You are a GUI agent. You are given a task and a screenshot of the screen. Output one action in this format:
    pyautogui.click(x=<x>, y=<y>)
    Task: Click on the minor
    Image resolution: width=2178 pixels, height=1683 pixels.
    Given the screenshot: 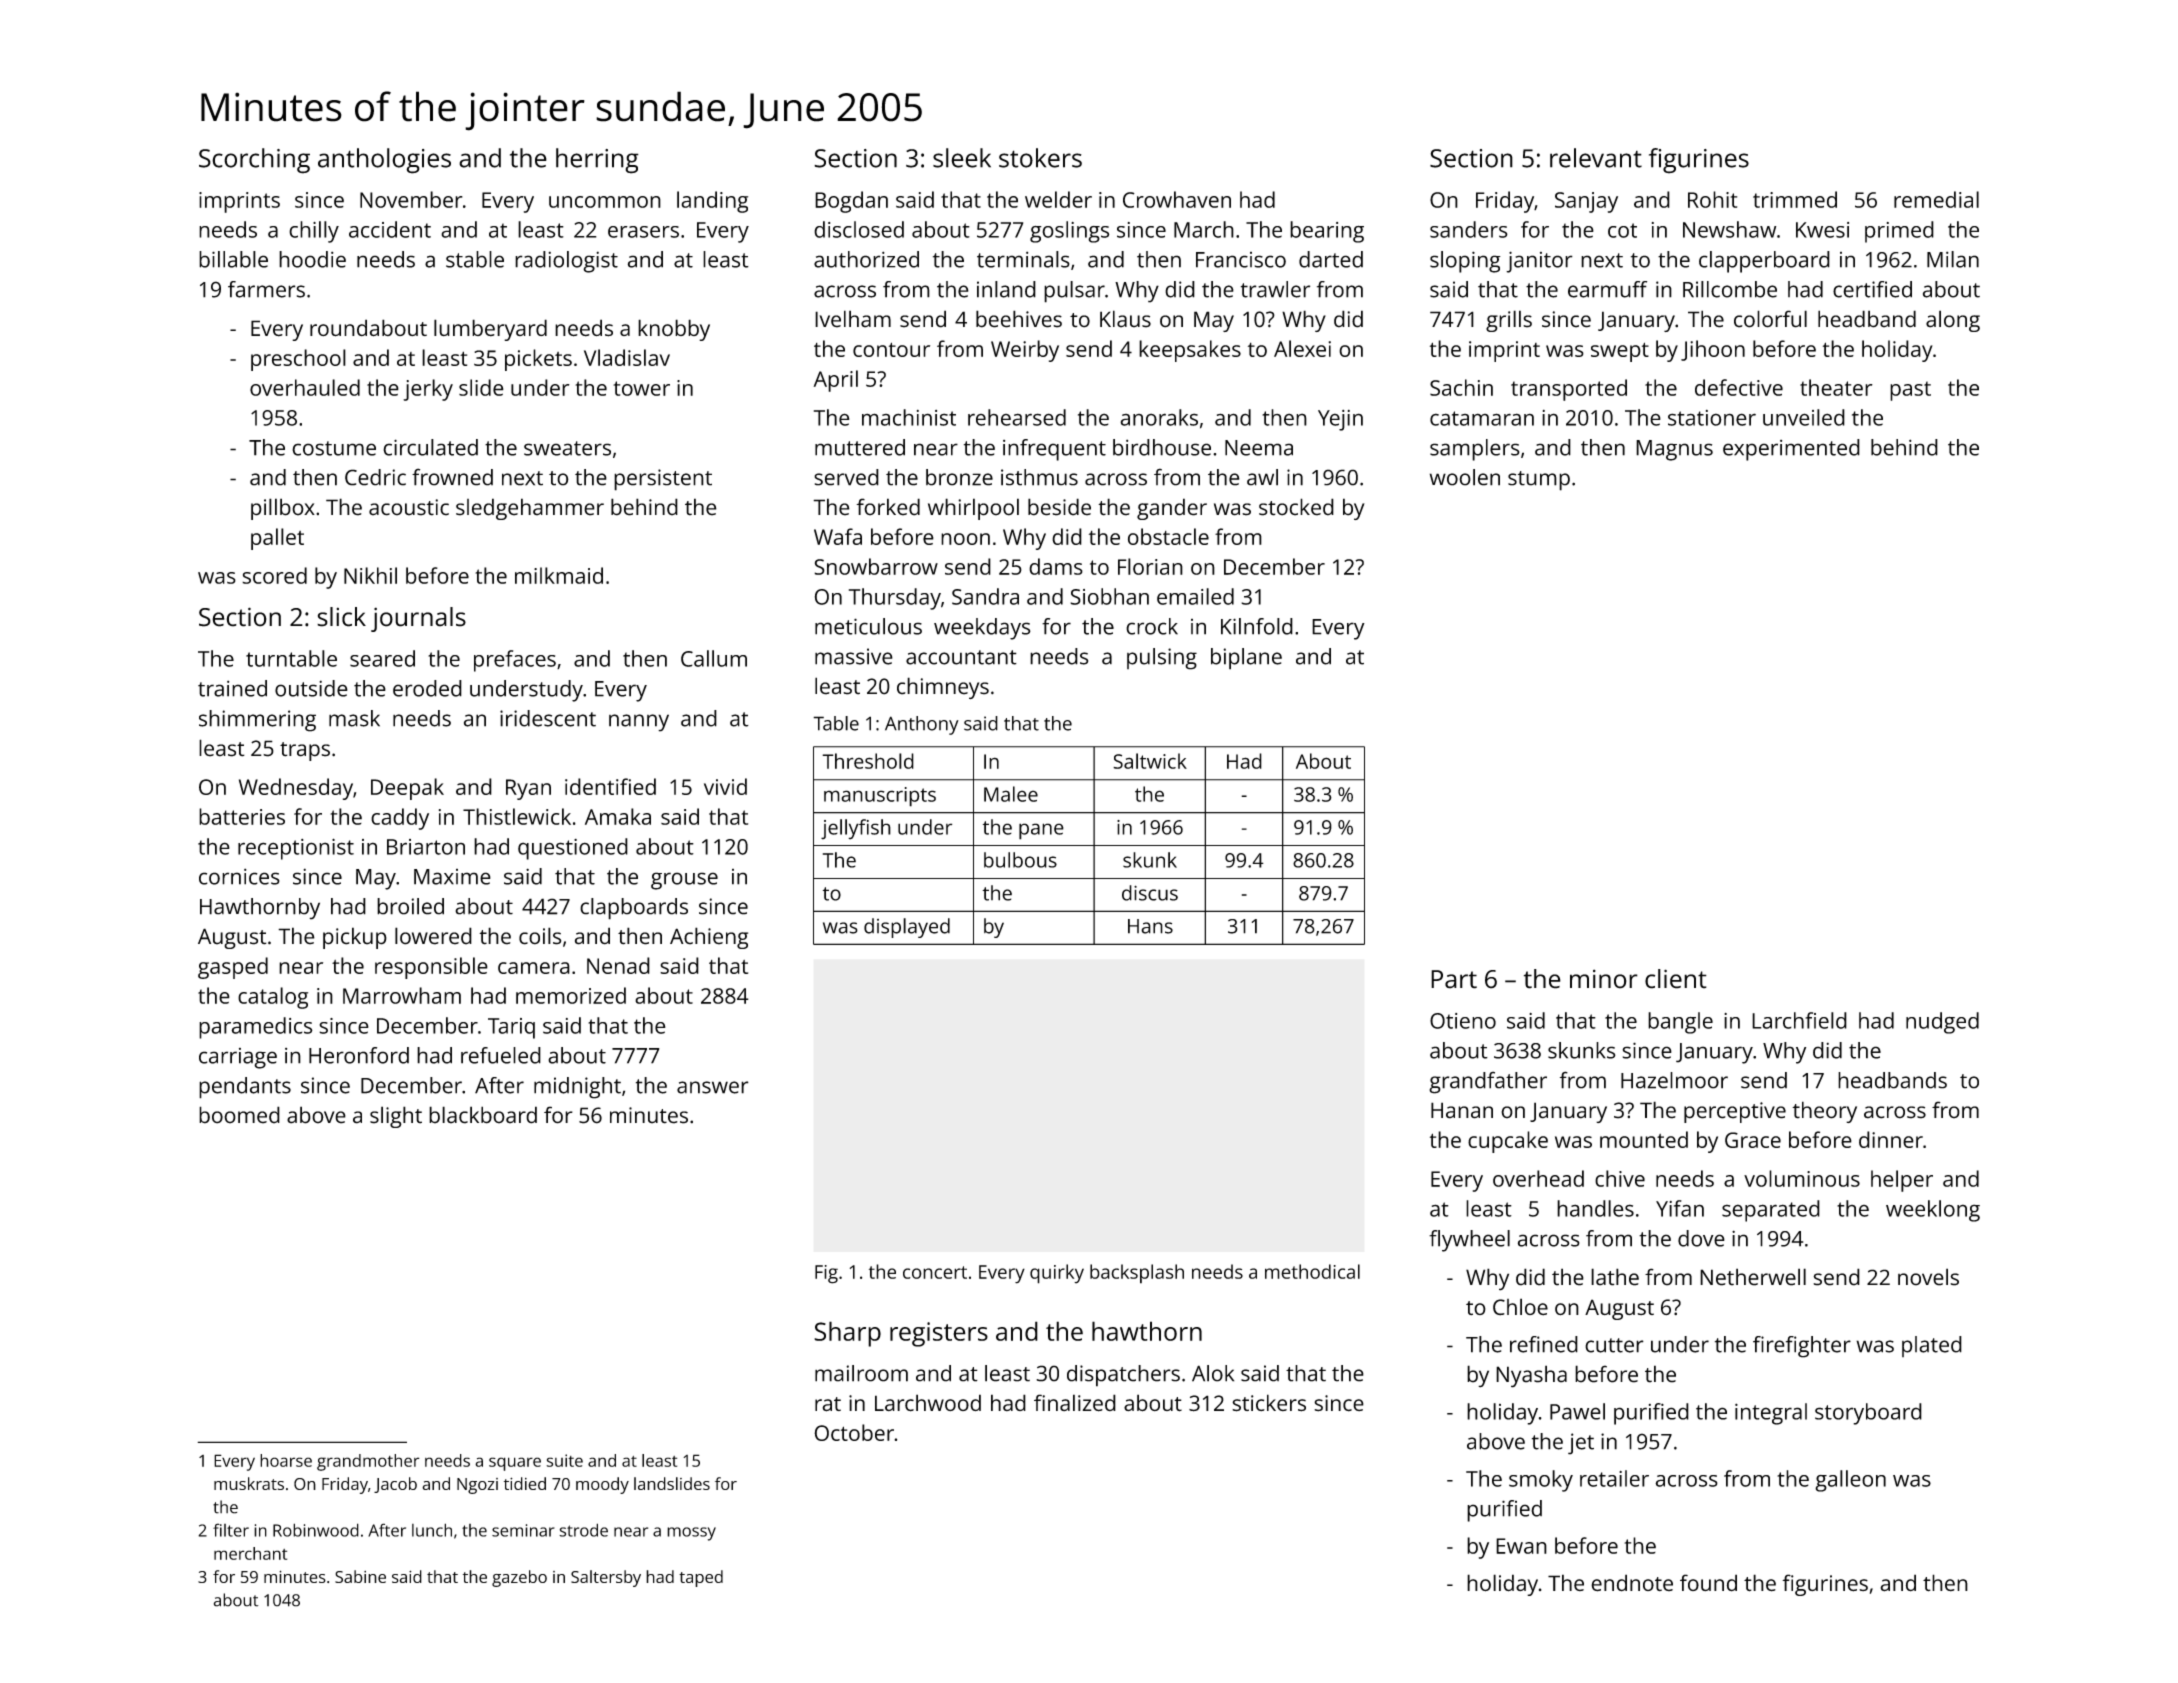 What is the action you would take?
    pyautogui.click(x=1604, y=979)
